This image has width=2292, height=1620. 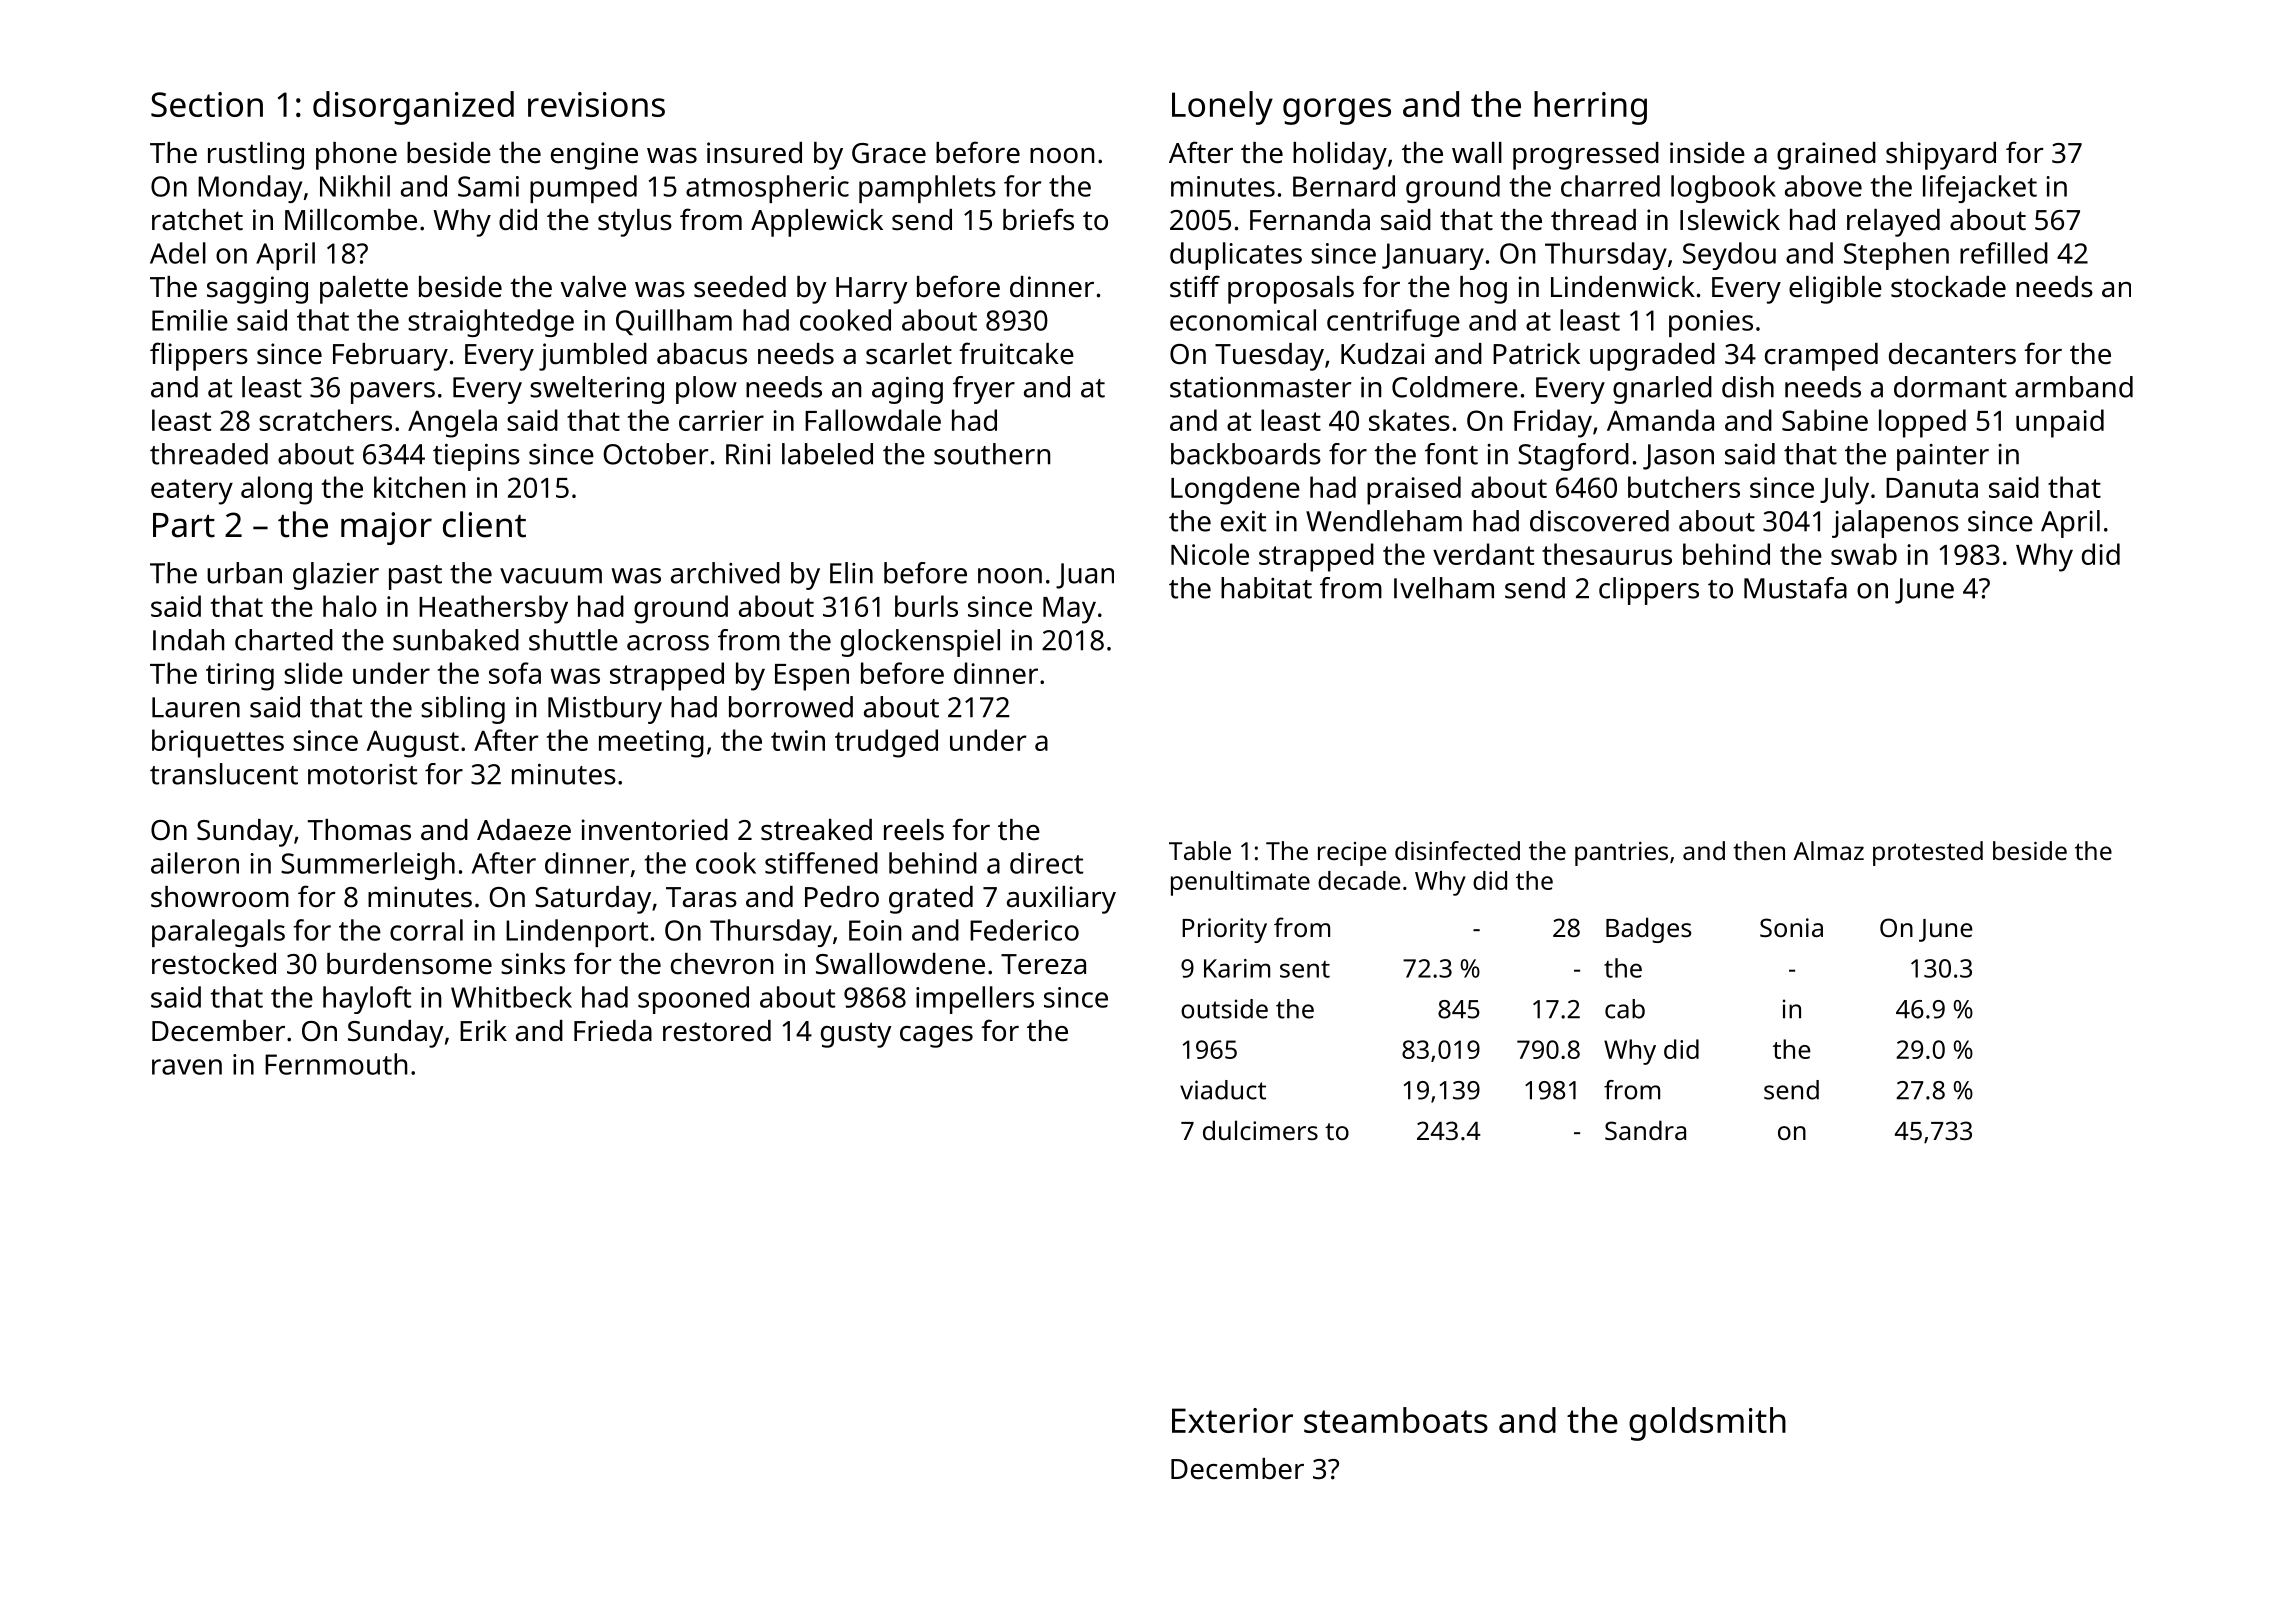 I want to click on Lauren, so click(x=196, y=707).
